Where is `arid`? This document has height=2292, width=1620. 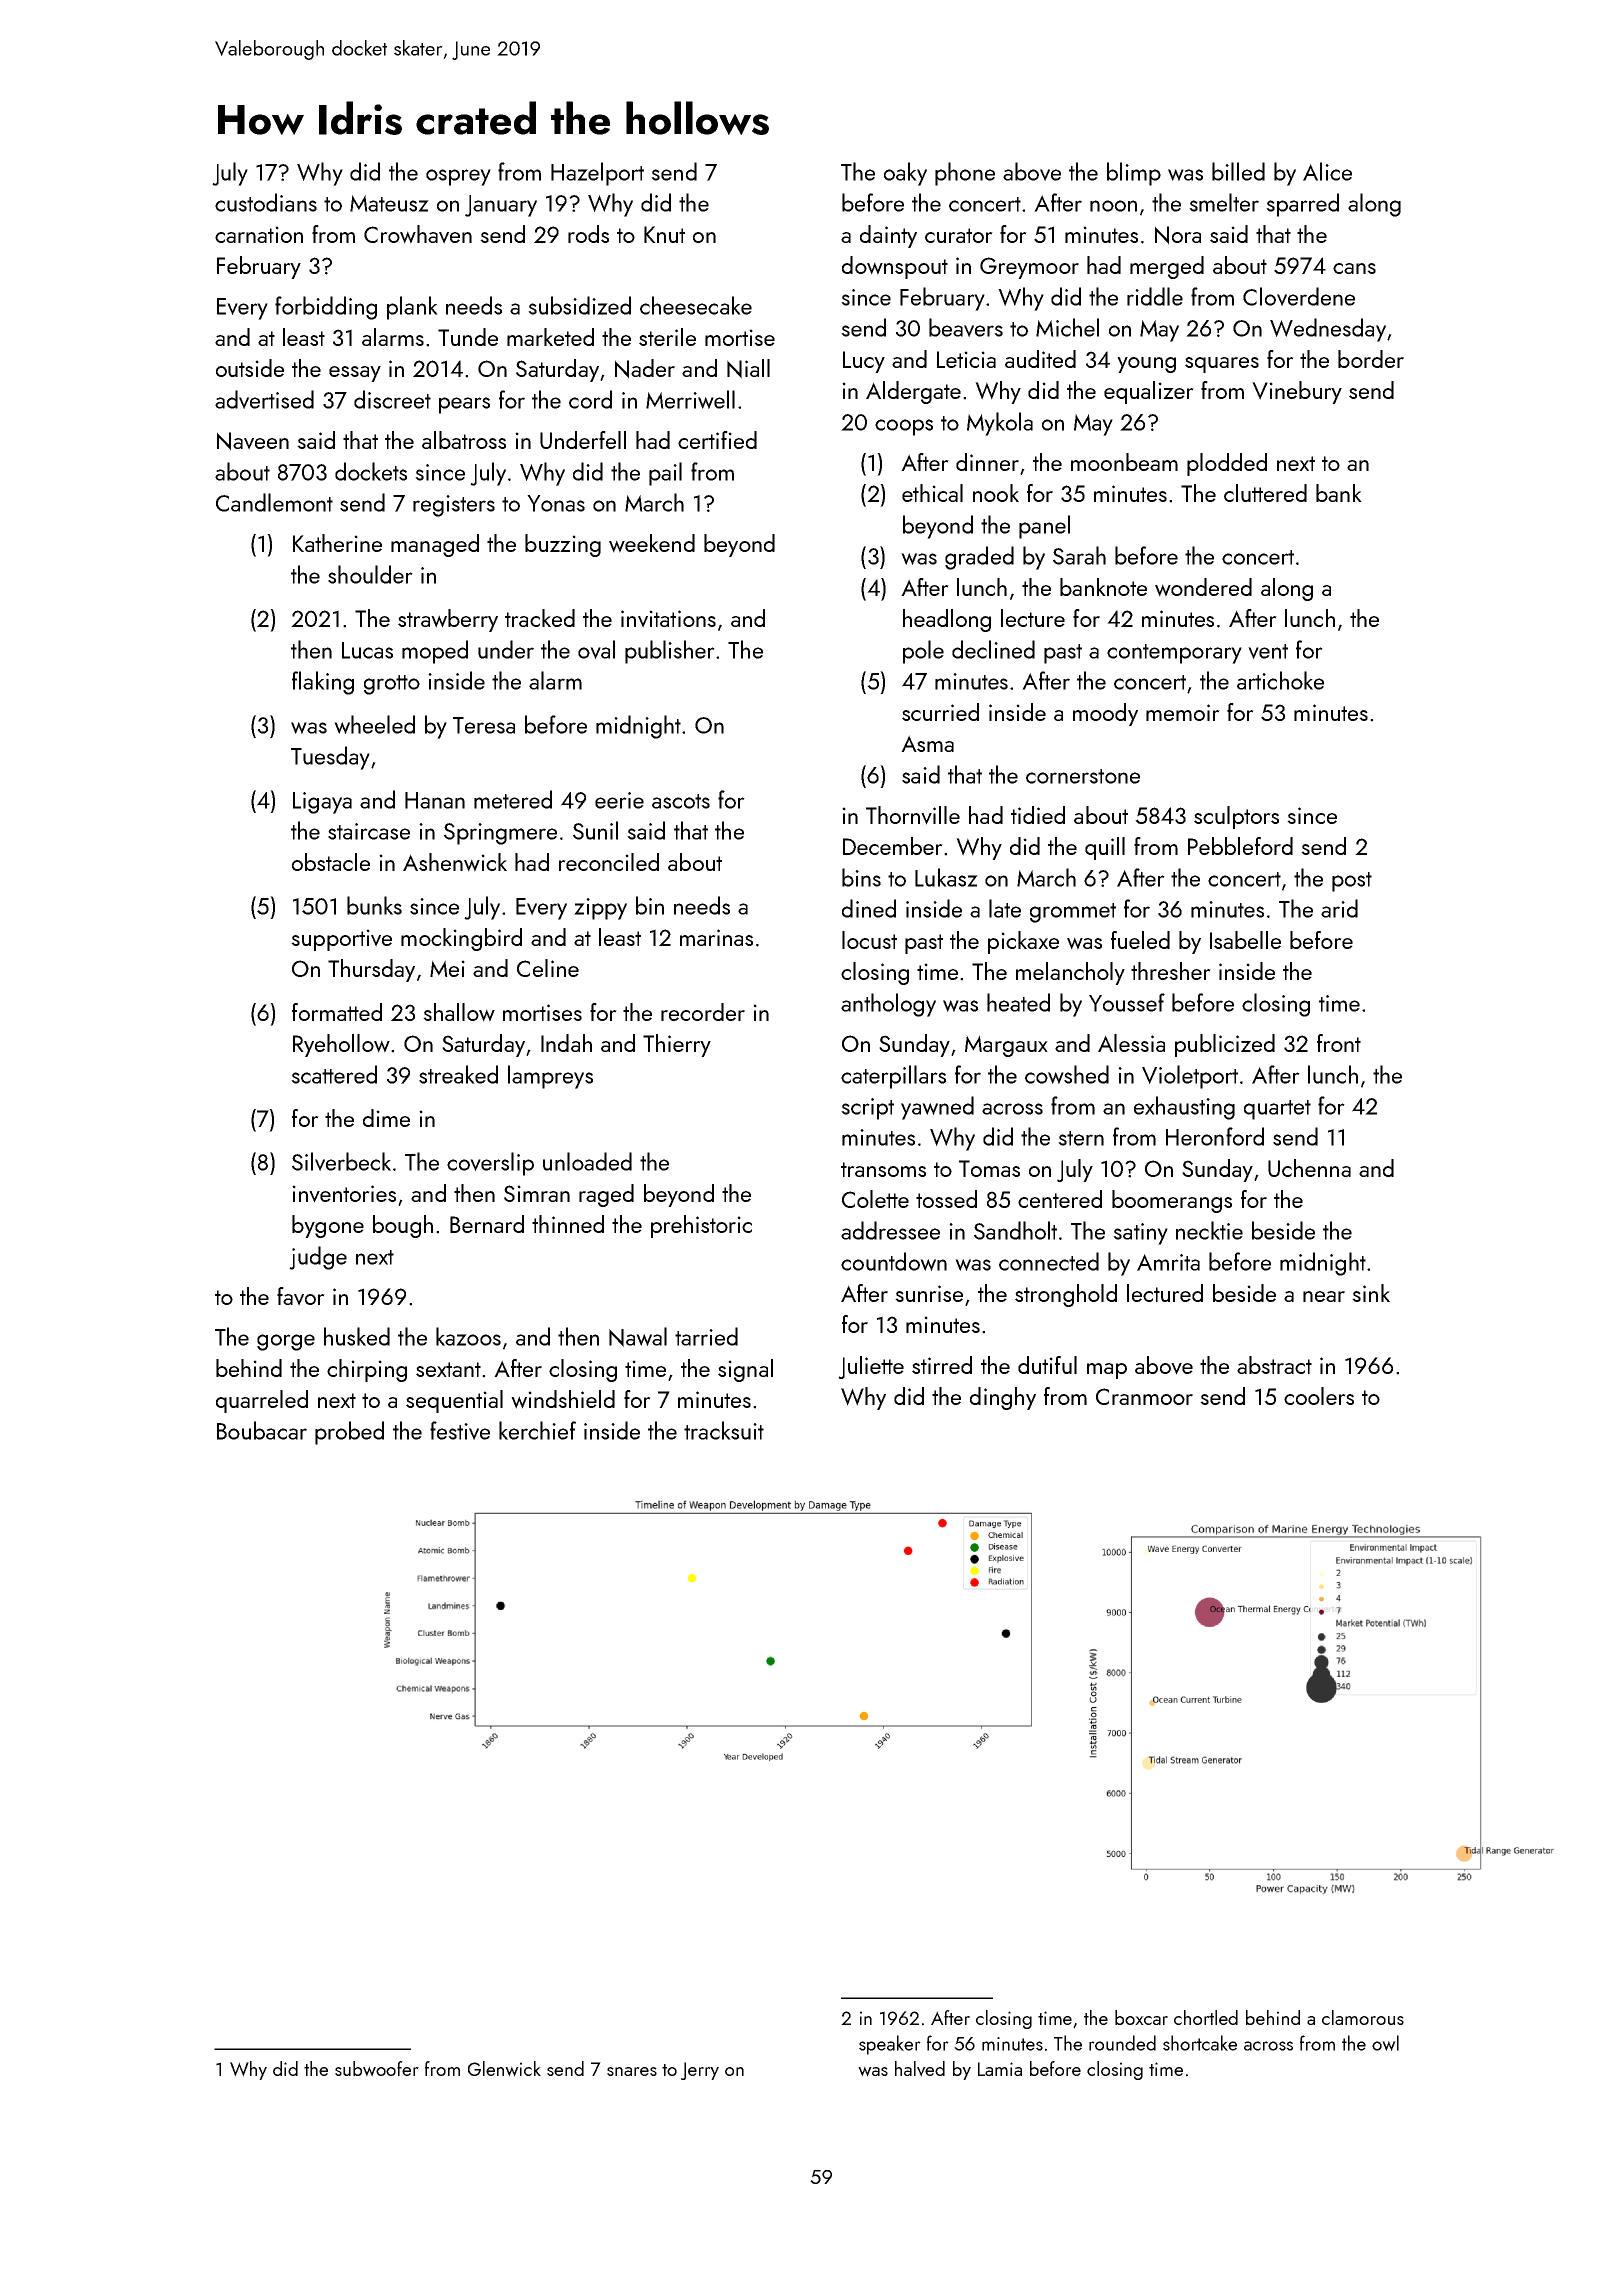
arid is located at coordinates (1339, 908).
